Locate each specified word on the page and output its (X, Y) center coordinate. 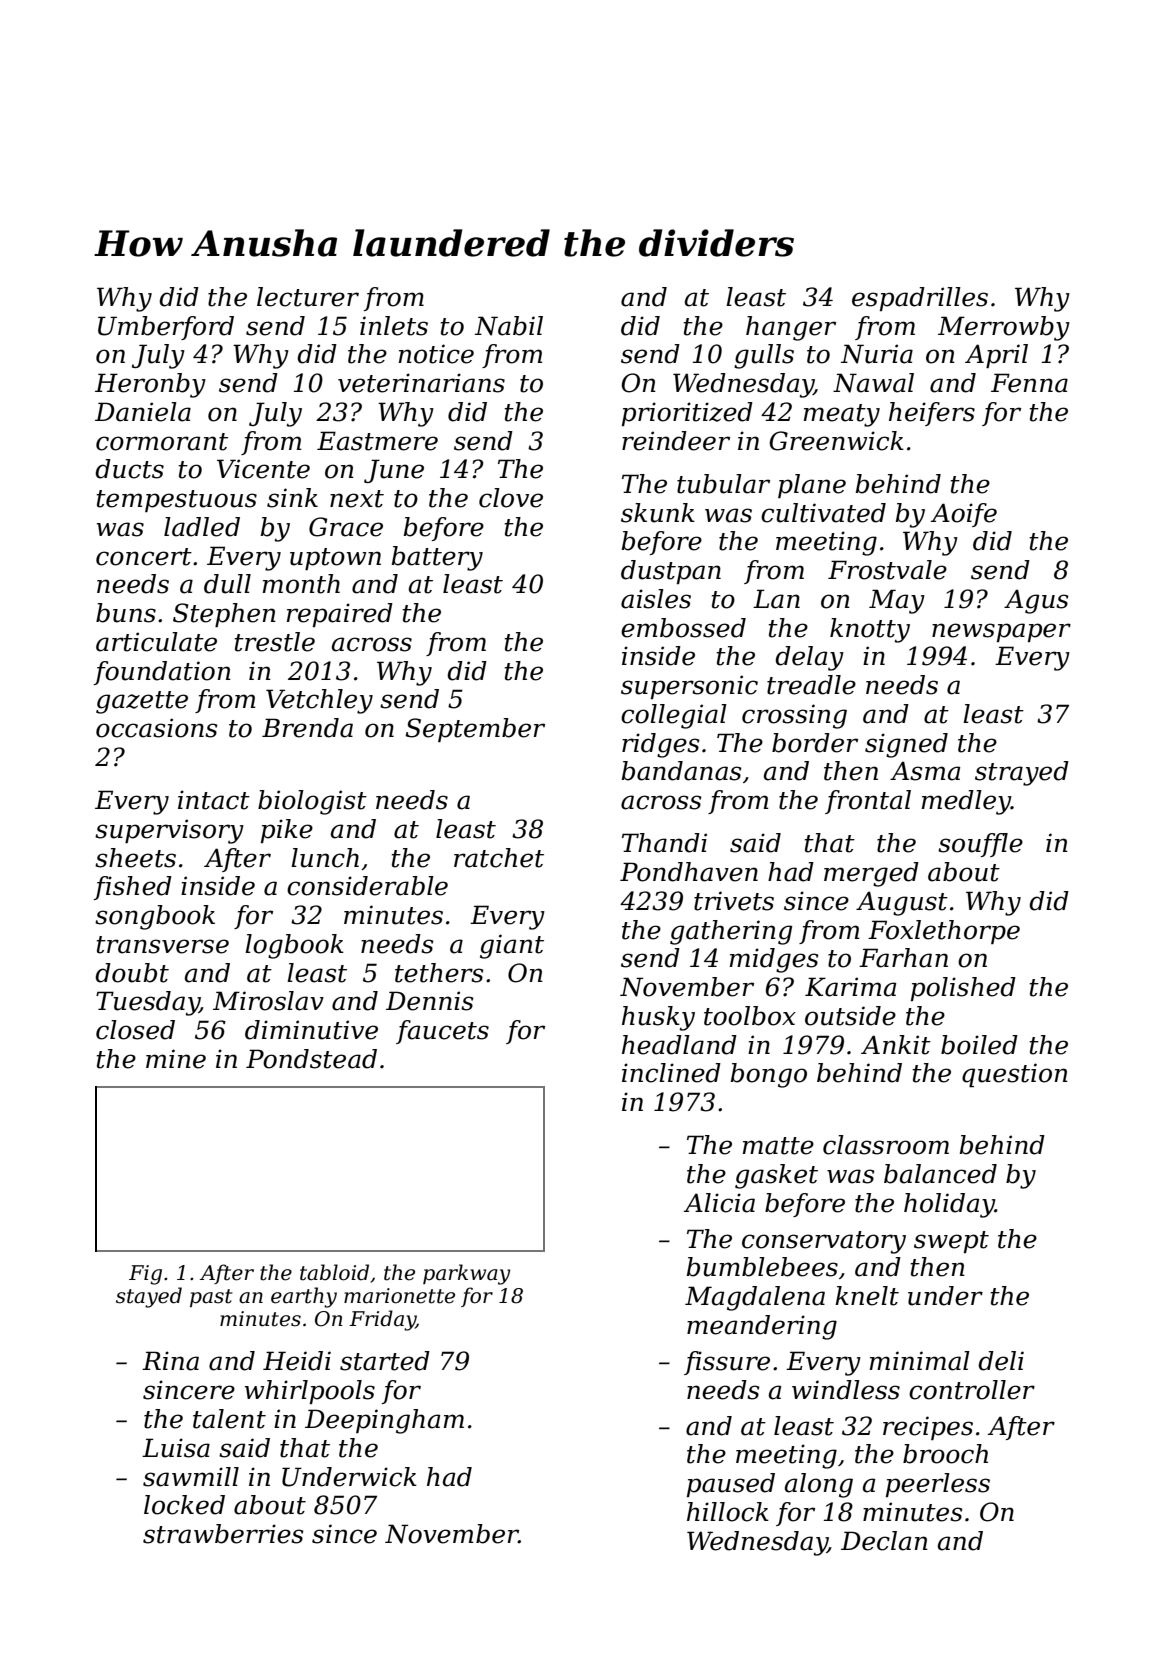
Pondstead (311, 1059)
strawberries (223, 1534)
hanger (791, 328)
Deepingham (384, 1421)
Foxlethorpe (944, 932)
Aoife (964, 515)
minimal (919, 1361)
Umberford (166, 328)
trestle (275, 642)
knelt (867, 1296)
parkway (466, 1274)
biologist (312, 802)
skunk (658, 513)
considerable (367, 886)
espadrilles (920, 299)
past (211, 1298)
